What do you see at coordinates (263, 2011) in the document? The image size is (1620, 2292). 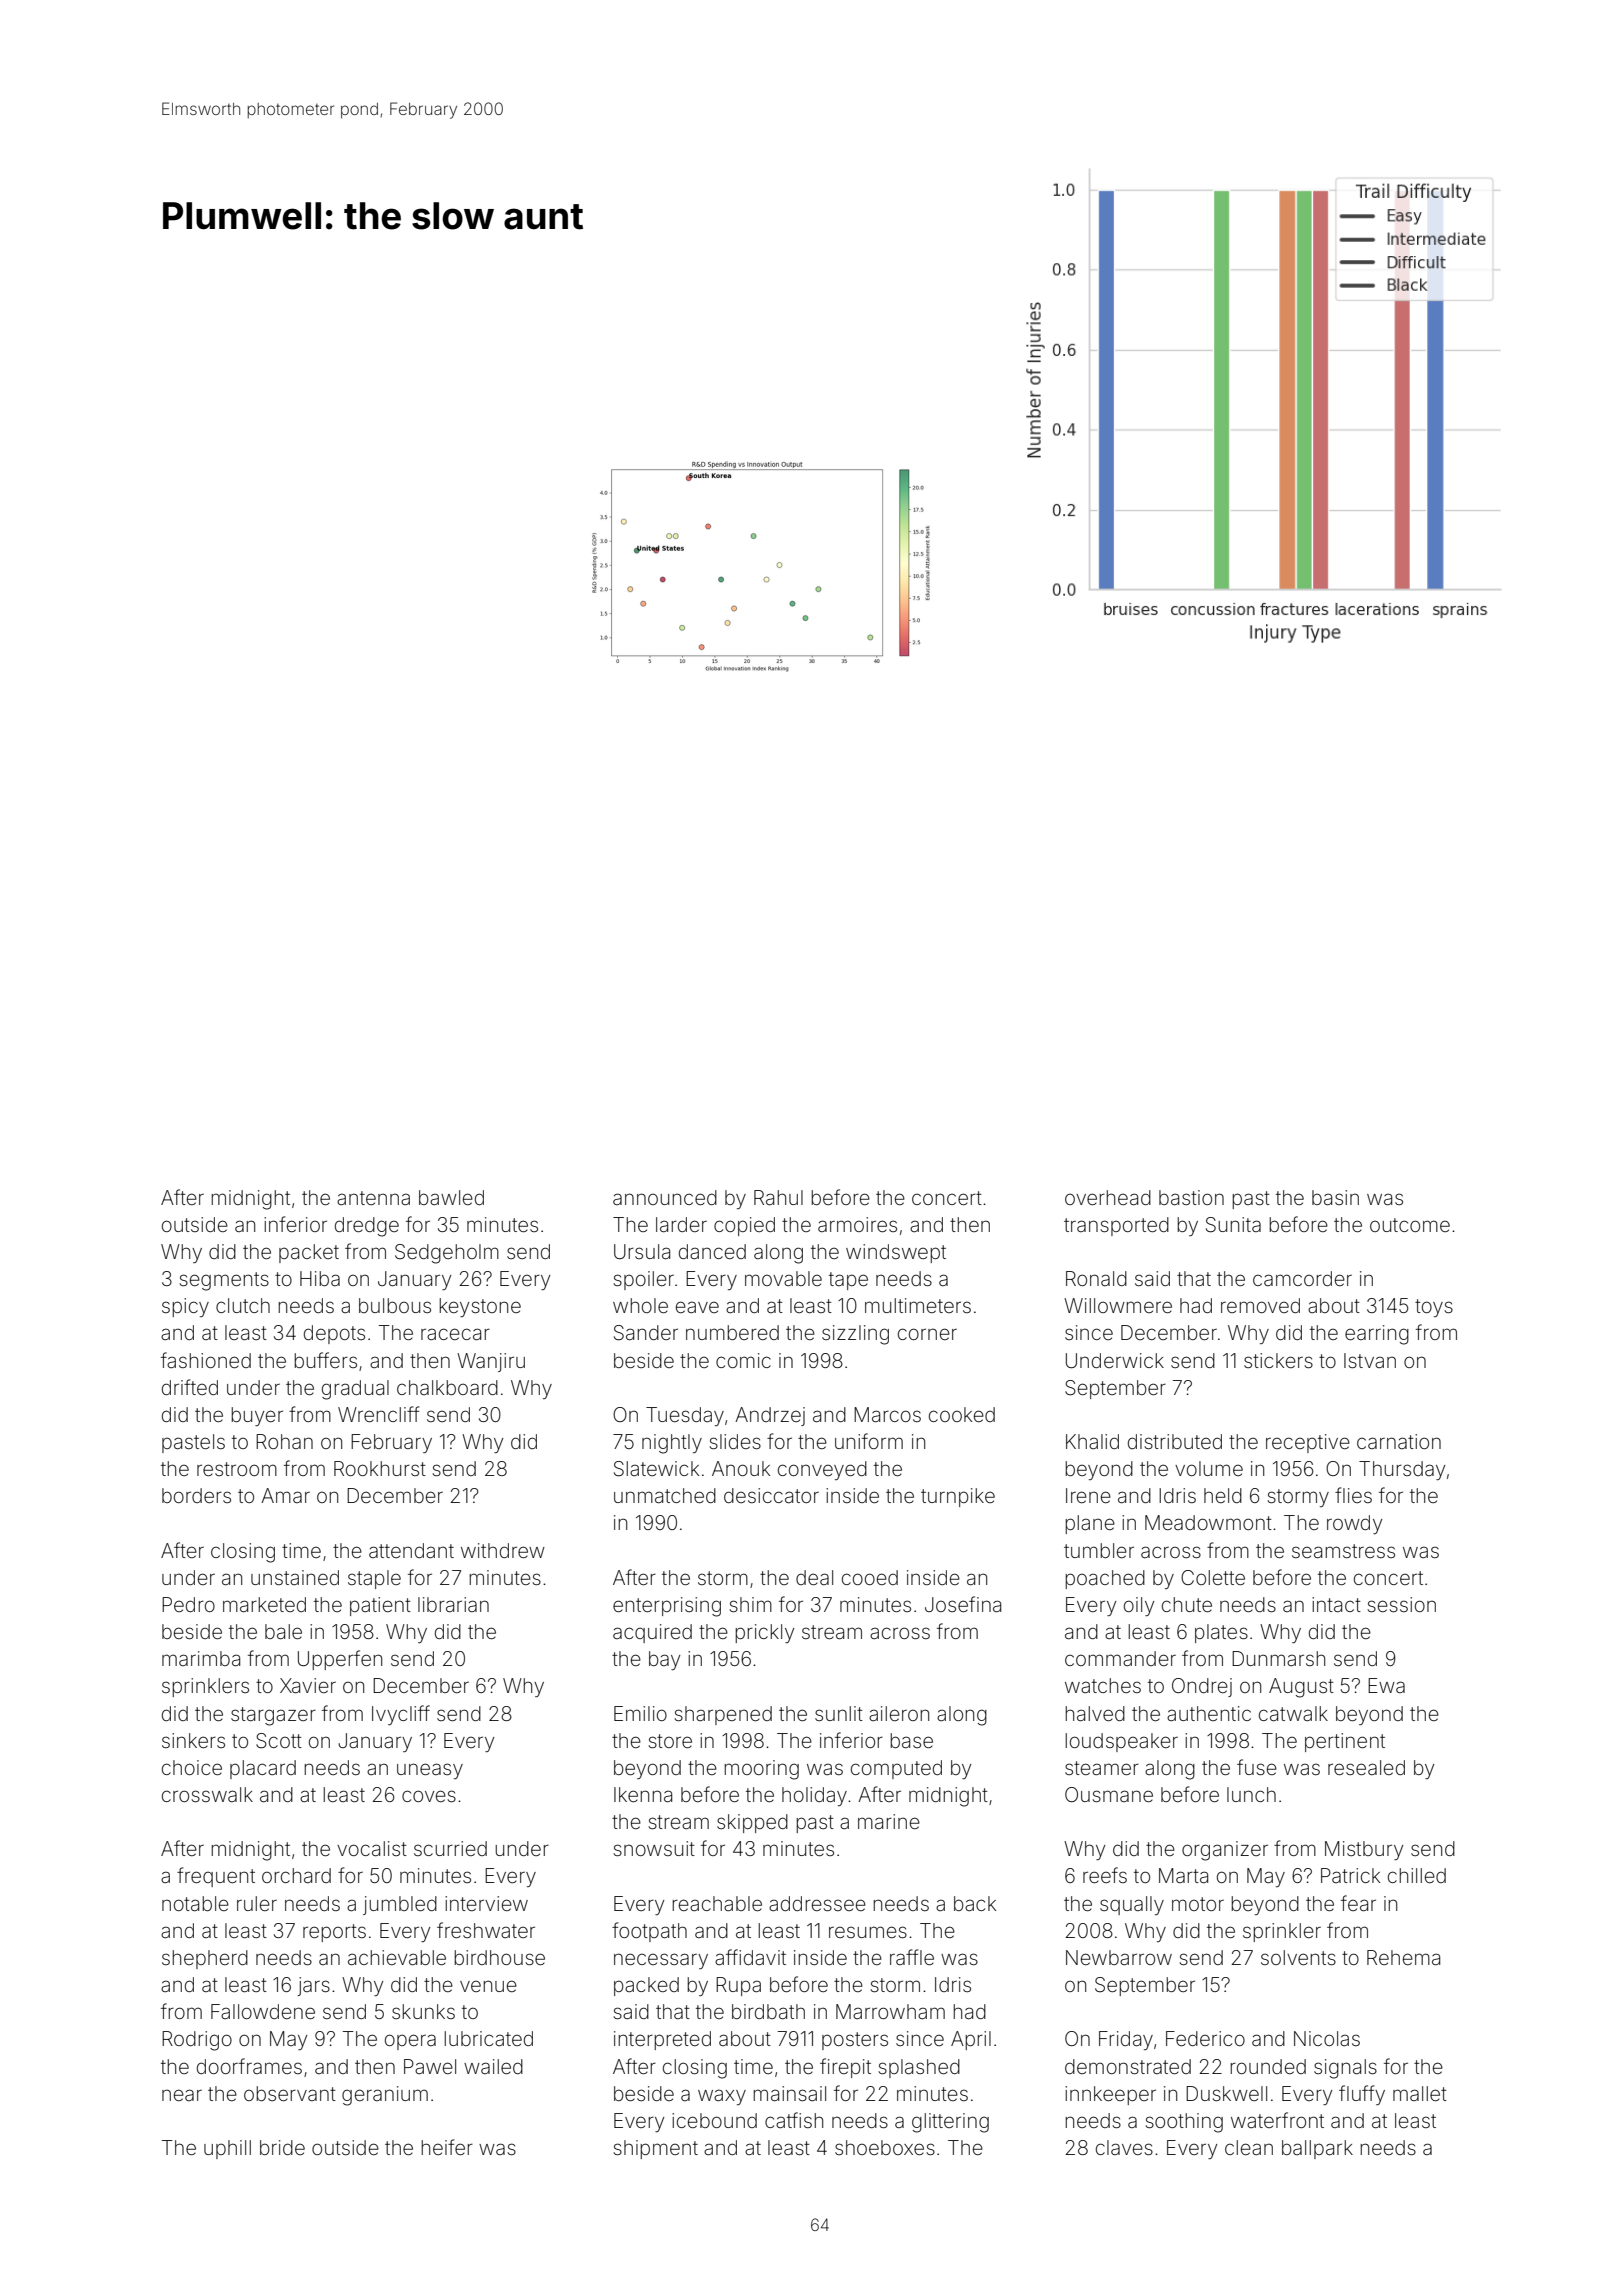 I see `Fallowdene` at bounding box center [263, 2011].
